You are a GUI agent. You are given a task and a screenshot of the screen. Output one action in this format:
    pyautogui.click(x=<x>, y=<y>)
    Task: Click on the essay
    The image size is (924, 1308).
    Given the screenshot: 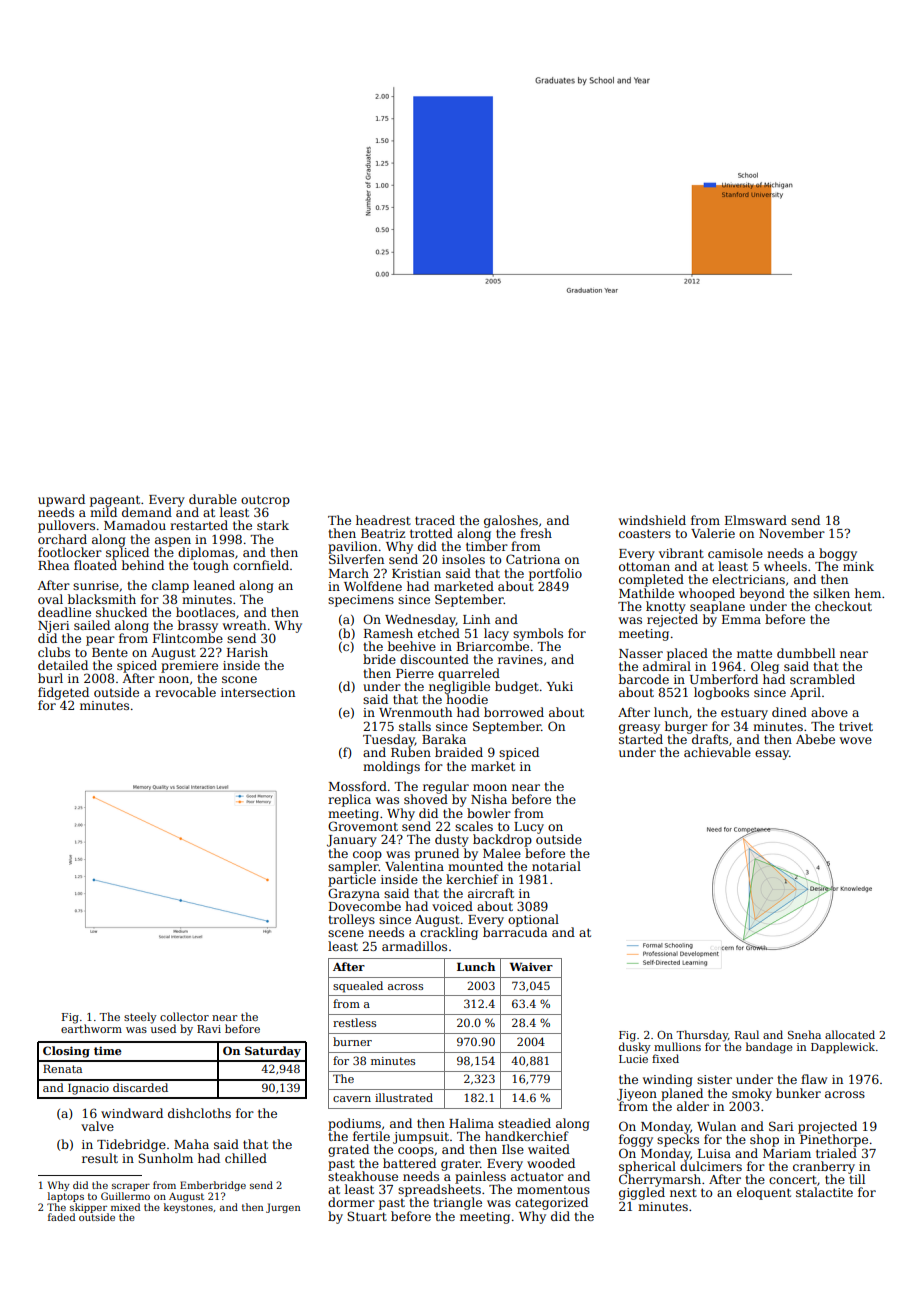 What is the action you would take?
    pyautogui.click(x=772, y=755)
